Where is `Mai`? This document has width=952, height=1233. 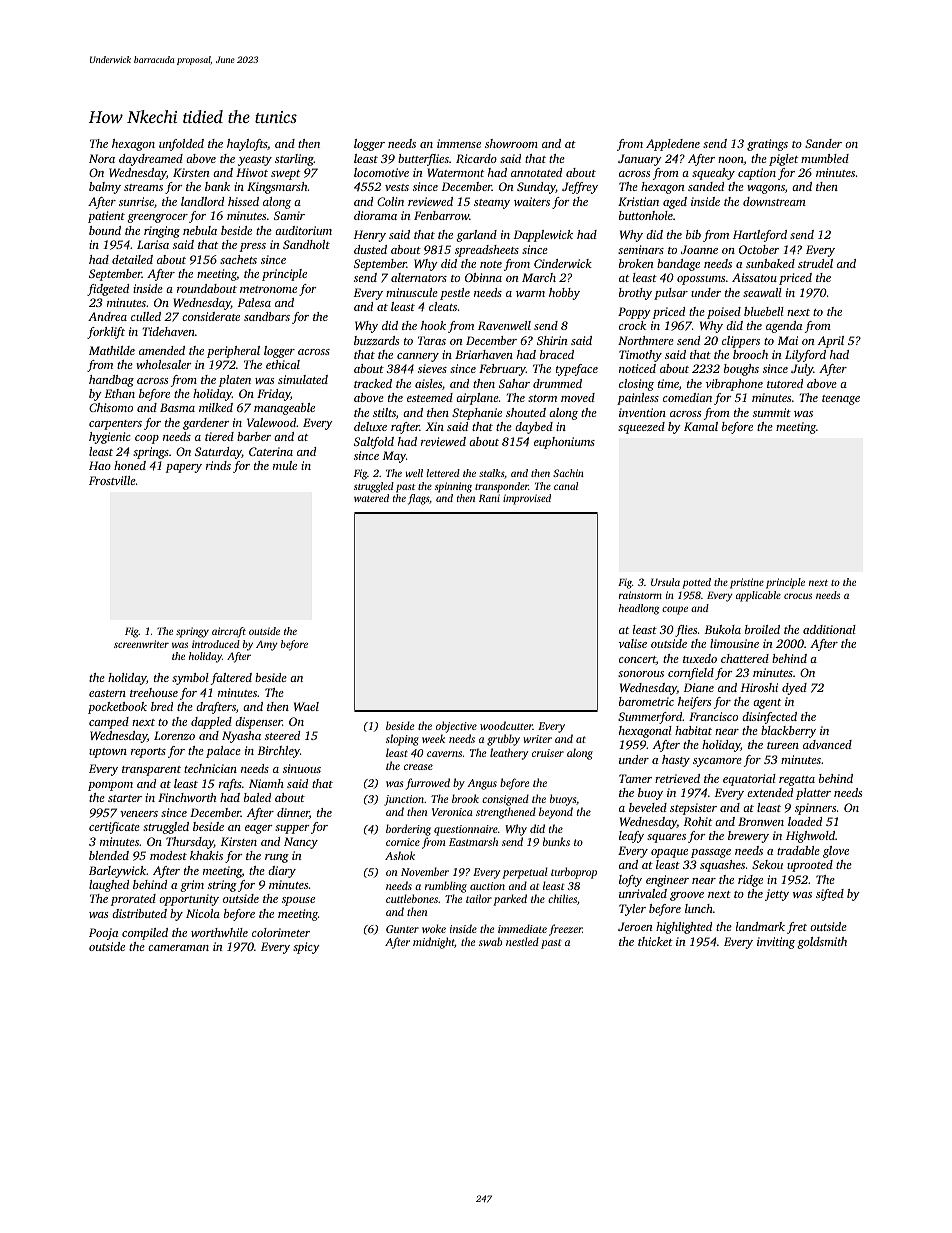
Mai is located at coordinates (788, 340).
